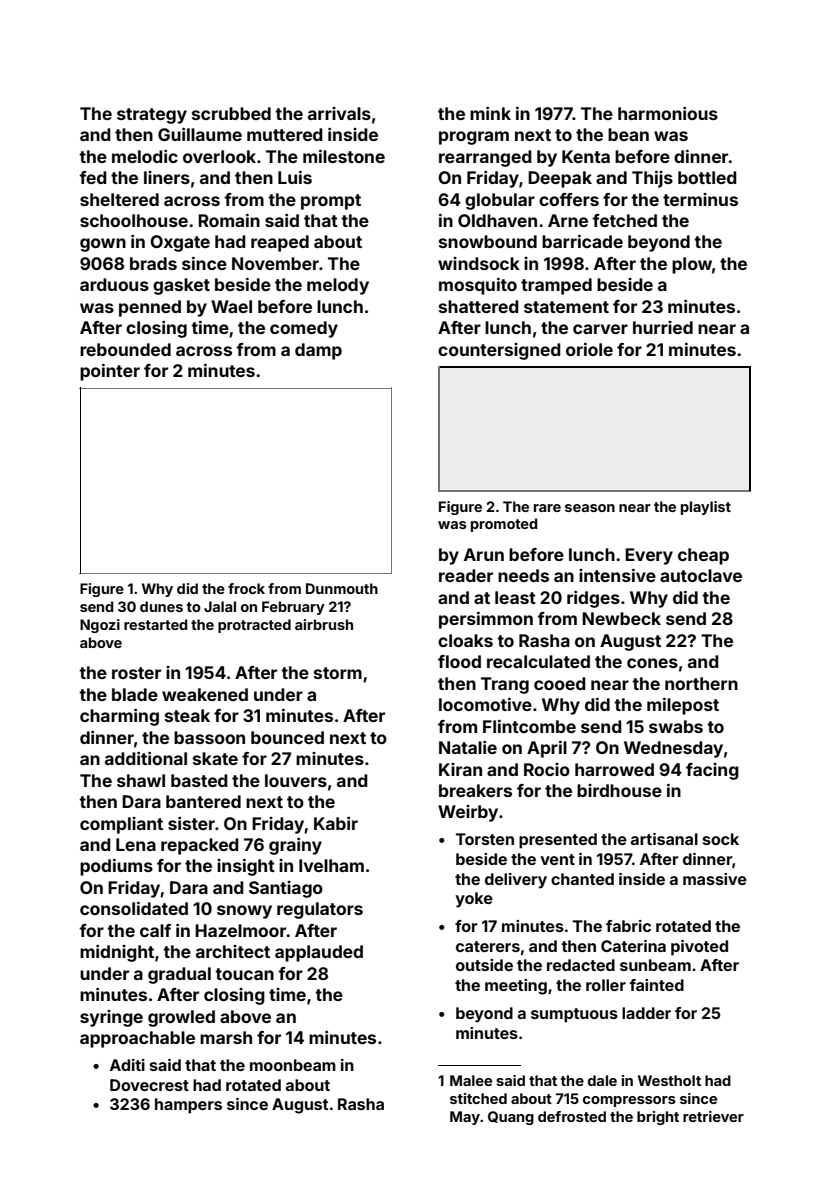  Describe the element at coordinates (504, 525) in the screenshot. I see `promoted` at that location.
